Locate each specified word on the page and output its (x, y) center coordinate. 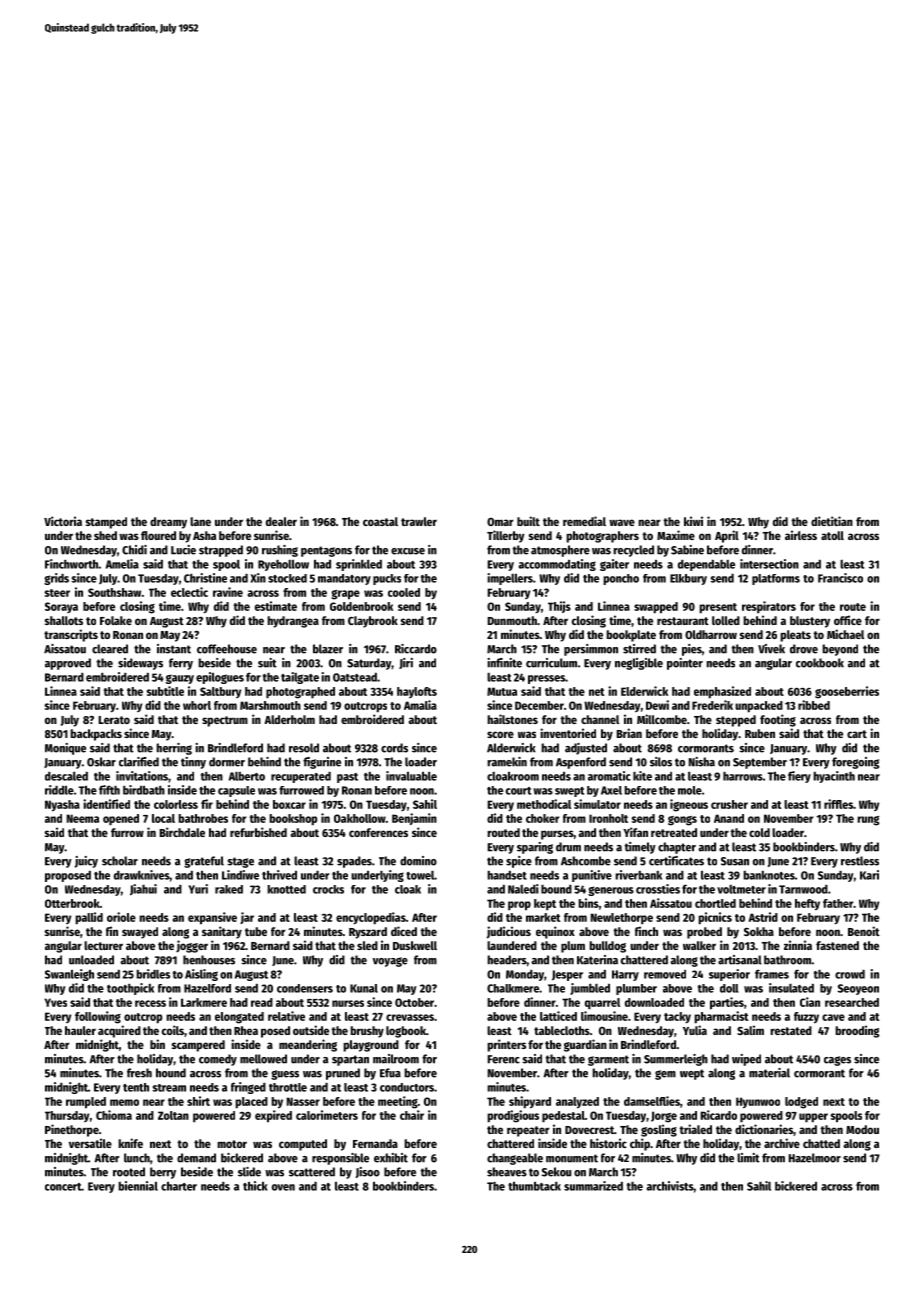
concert (63, 1187)
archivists (670, 1186)
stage (240, 862)
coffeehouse (227, 649)
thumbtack (534, 1186)
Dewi (657, 705)
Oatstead (355, 677)
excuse (408, 551)
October (414, 1002)
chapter (677, 848)
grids (56, 579)
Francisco (840, 578)
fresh (139, 1073)
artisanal (740, 960)
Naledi (523, 889)
